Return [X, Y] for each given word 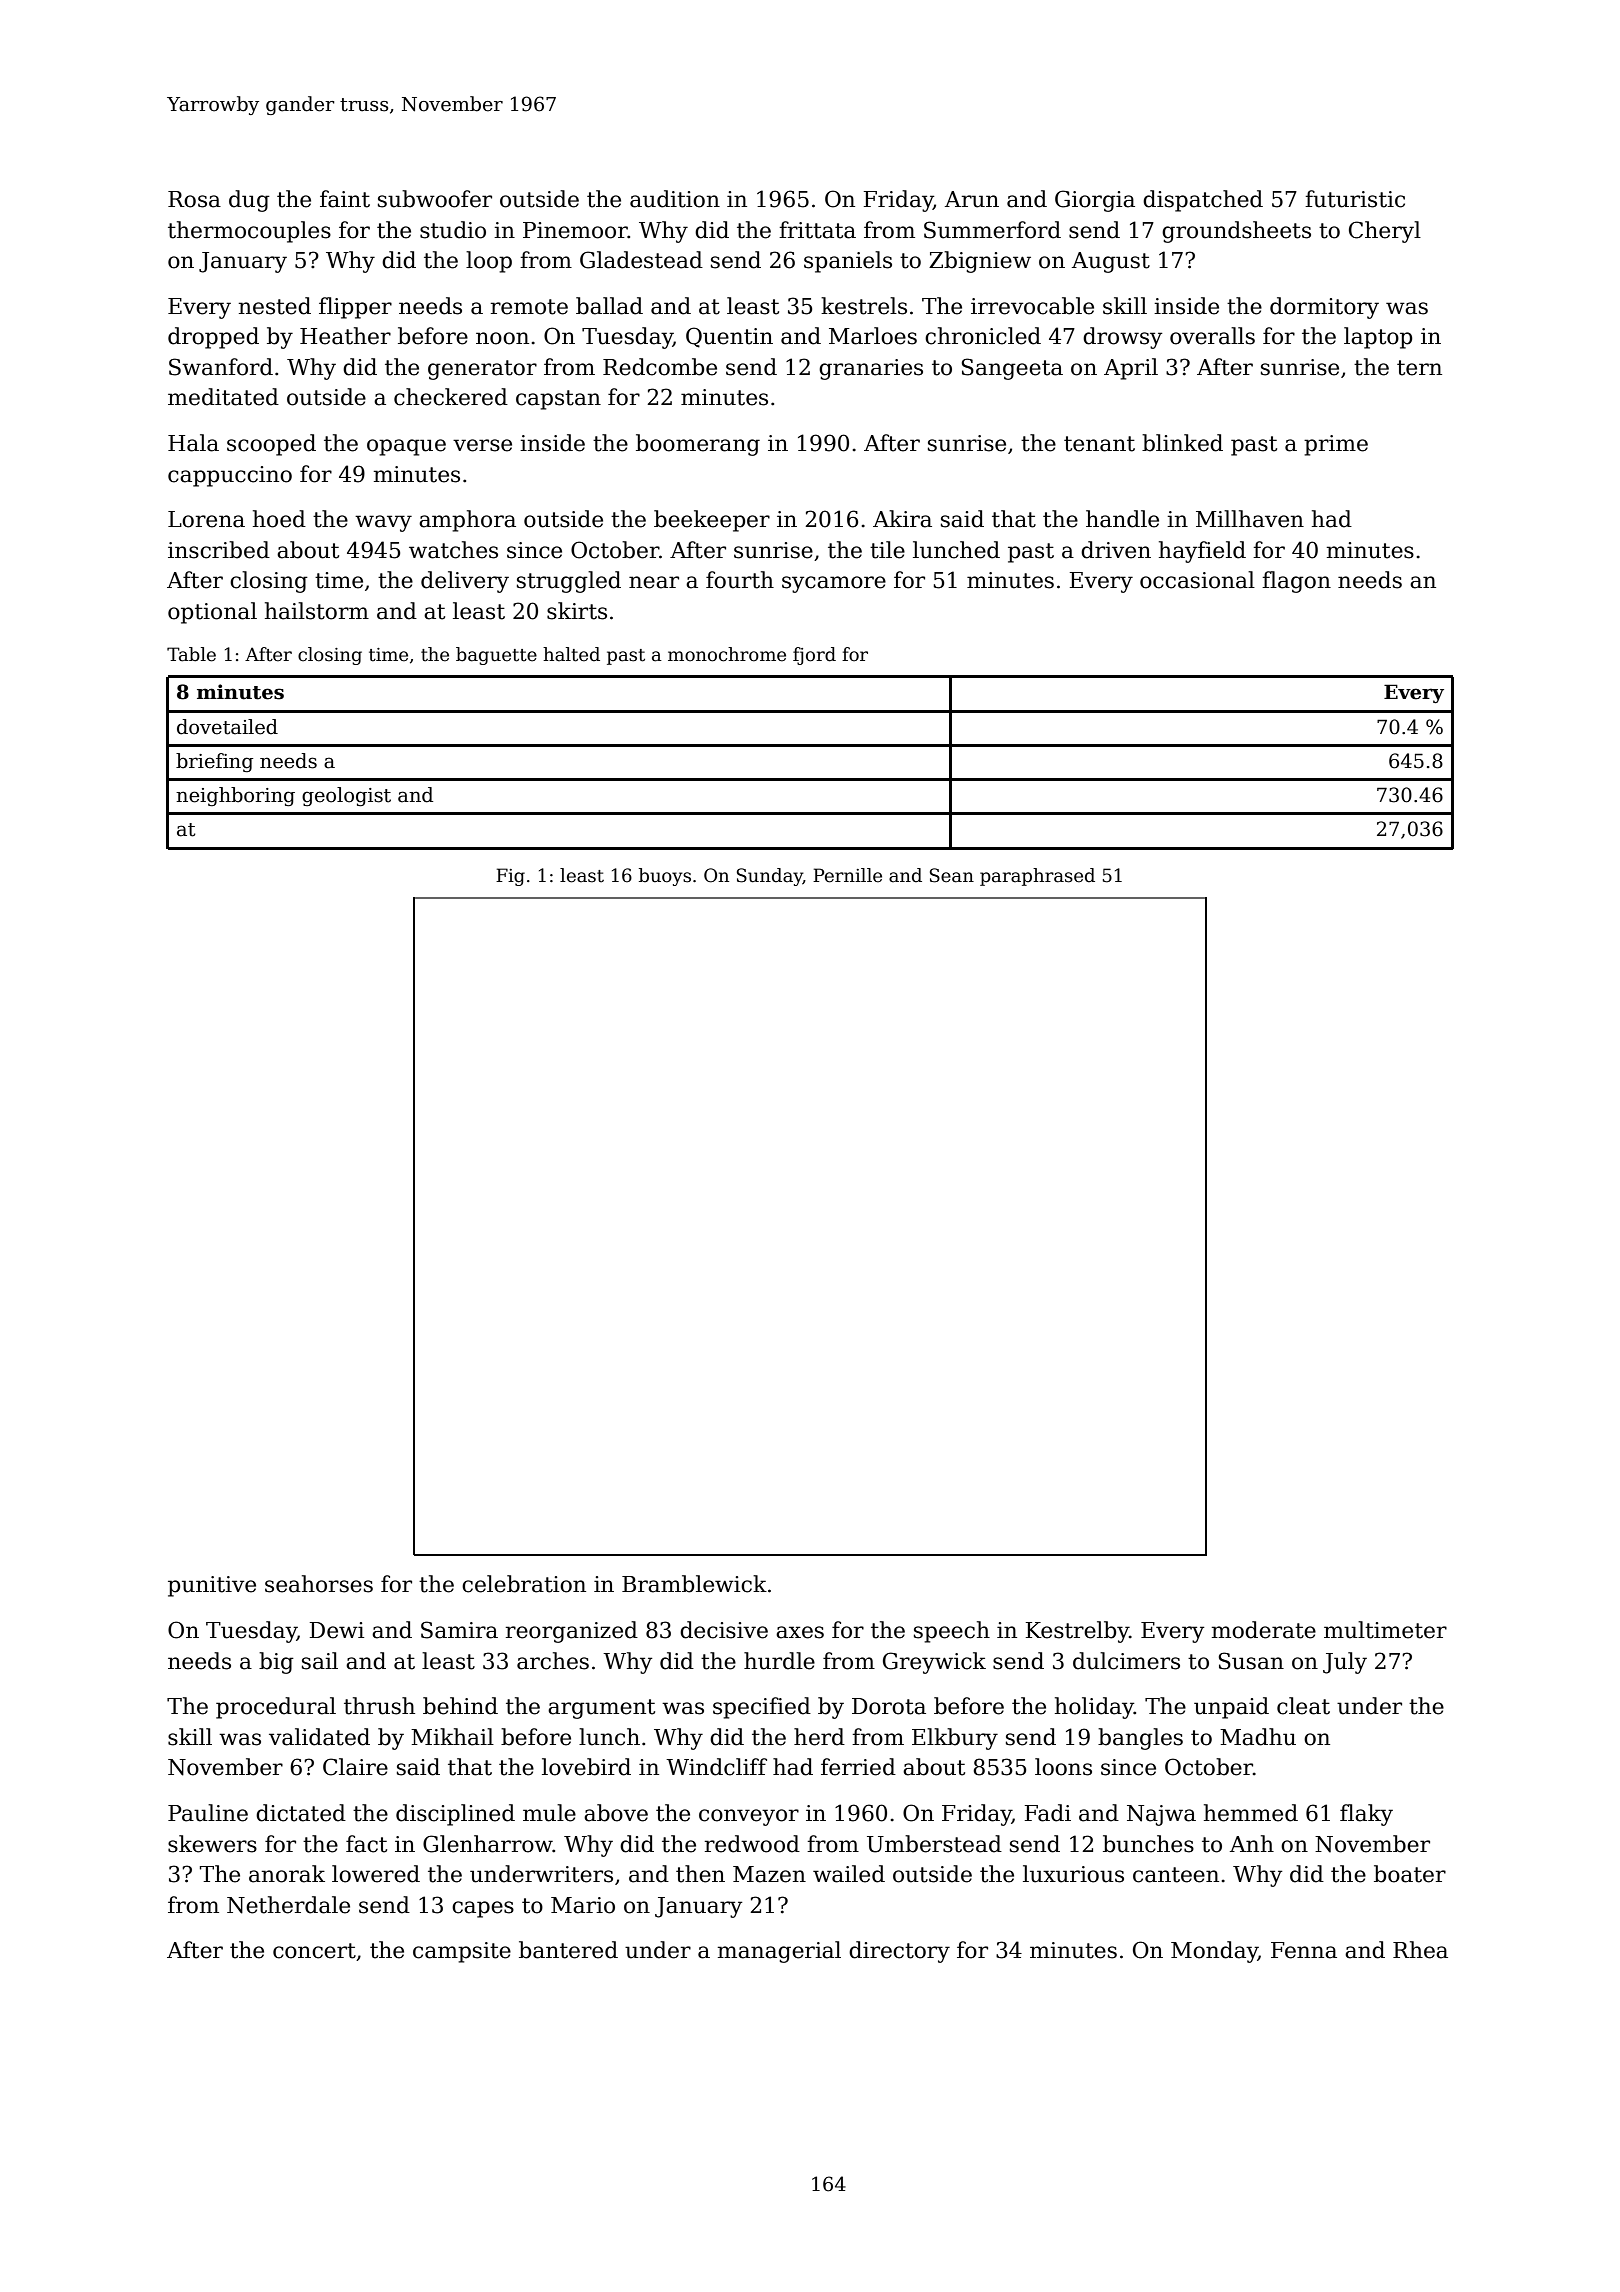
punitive [212, 1586]
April [1131, 369]
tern [1419, 368]
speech [952, 1632]
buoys [665, 877]
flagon [1296, 582]
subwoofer [435, 199]
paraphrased [1037, 877]
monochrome [727, 654]
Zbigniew [980, 262]
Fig [510, 877]
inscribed [219, 550]
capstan [558, 400]
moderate [1264, 1630]
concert [314, 1951]
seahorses [319, 1584]
